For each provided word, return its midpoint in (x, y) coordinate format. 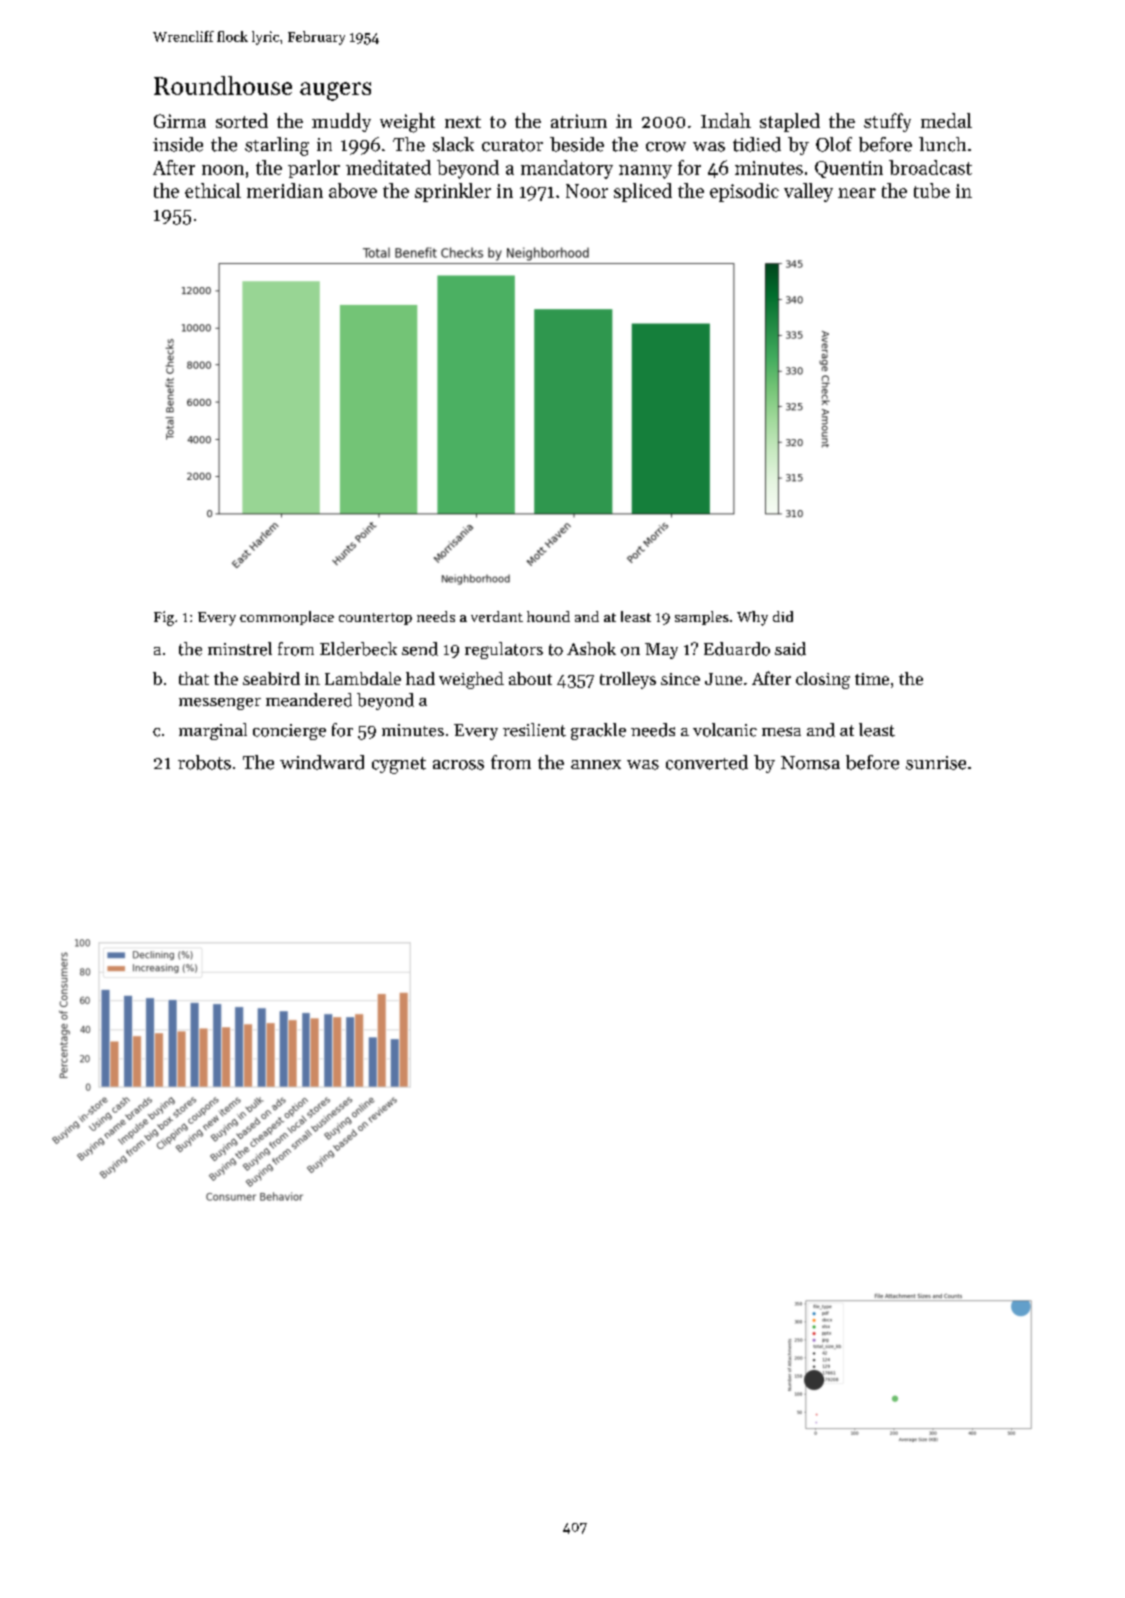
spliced (643, 192)
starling (277, 146)
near (857, 193)
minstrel (240, 649)
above (353, 190)
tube (932, 190)
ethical (213, 190)
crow (666, 147)
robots (204, 762)
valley (808, 192)
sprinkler (453, 192)
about (530, 678)
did (783, 616)
